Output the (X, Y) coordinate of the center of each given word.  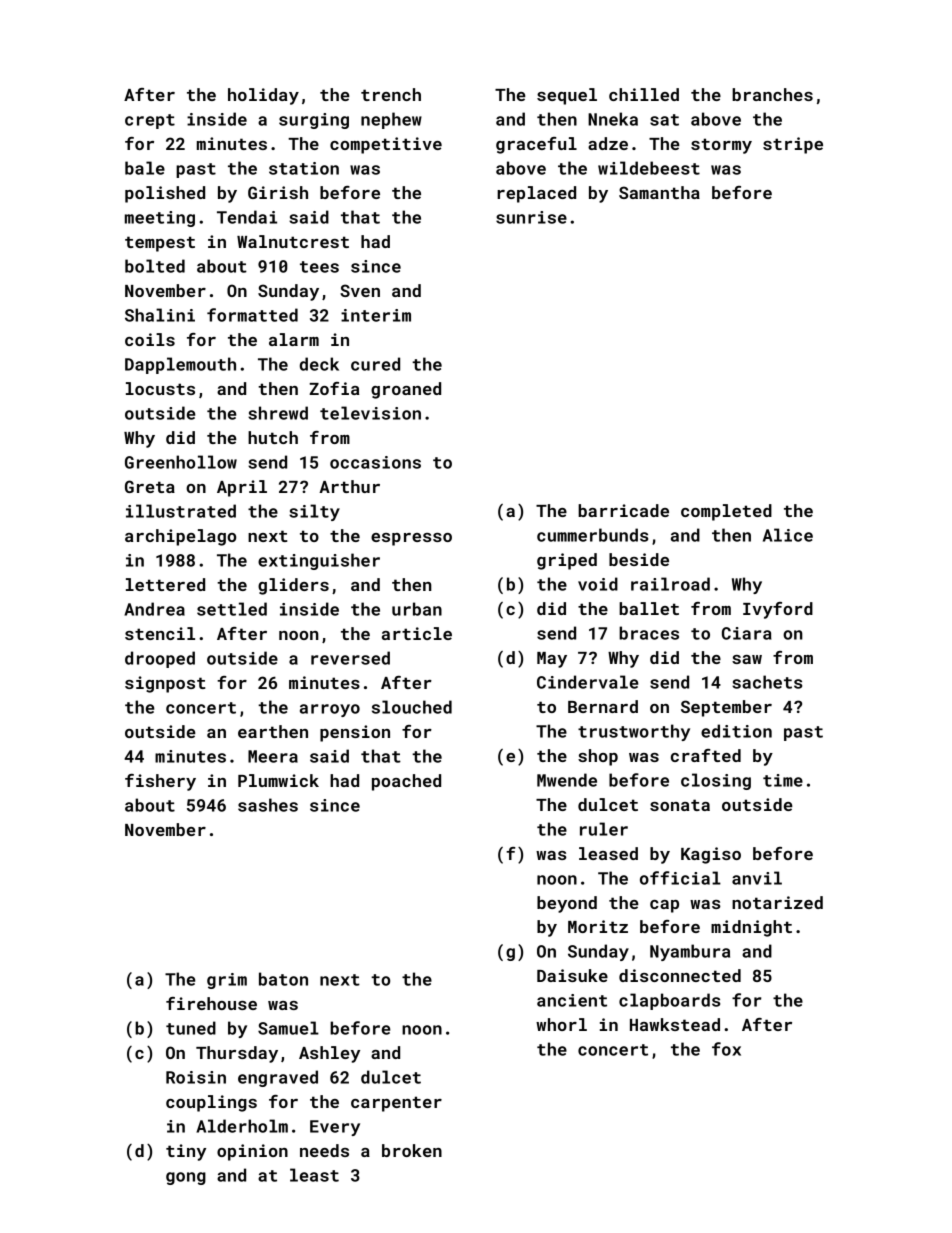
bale (145, 168)
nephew (391, 120)
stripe (793, 145)
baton (283, 979)
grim (227, 981)
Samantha (659, 192)
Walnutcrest (293, 241)
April (242, 488)
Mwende (567, 780)
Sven (360, 290)
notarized (777, 902)
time (783, 780)
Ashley (329, 1054)
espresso (411, 539)
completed (726, 512)
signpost (165, 684)
